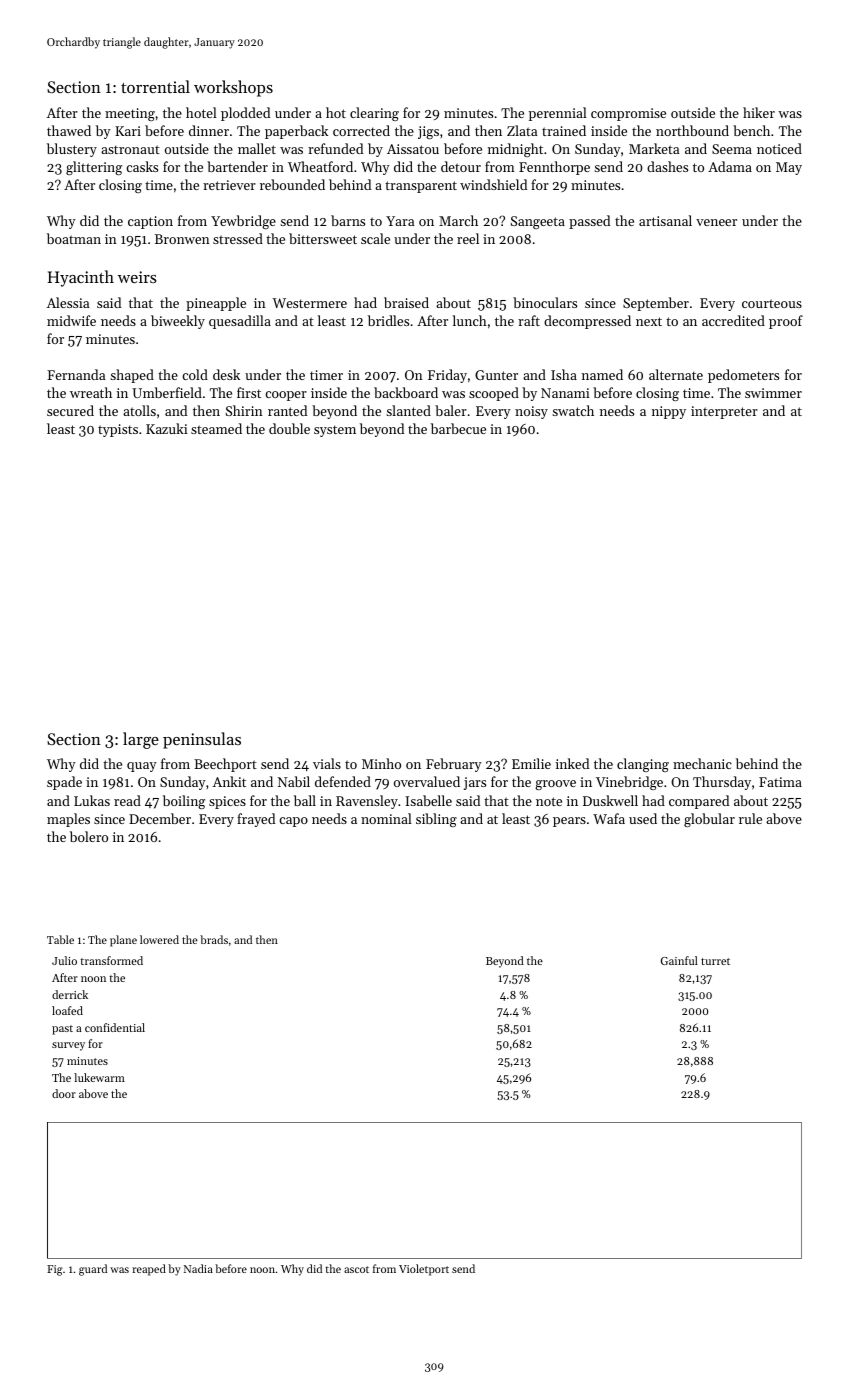 Image resolution: width=849 pixels, height=1400 pixels. I want to click on Kazuki, so click(167, 428).
